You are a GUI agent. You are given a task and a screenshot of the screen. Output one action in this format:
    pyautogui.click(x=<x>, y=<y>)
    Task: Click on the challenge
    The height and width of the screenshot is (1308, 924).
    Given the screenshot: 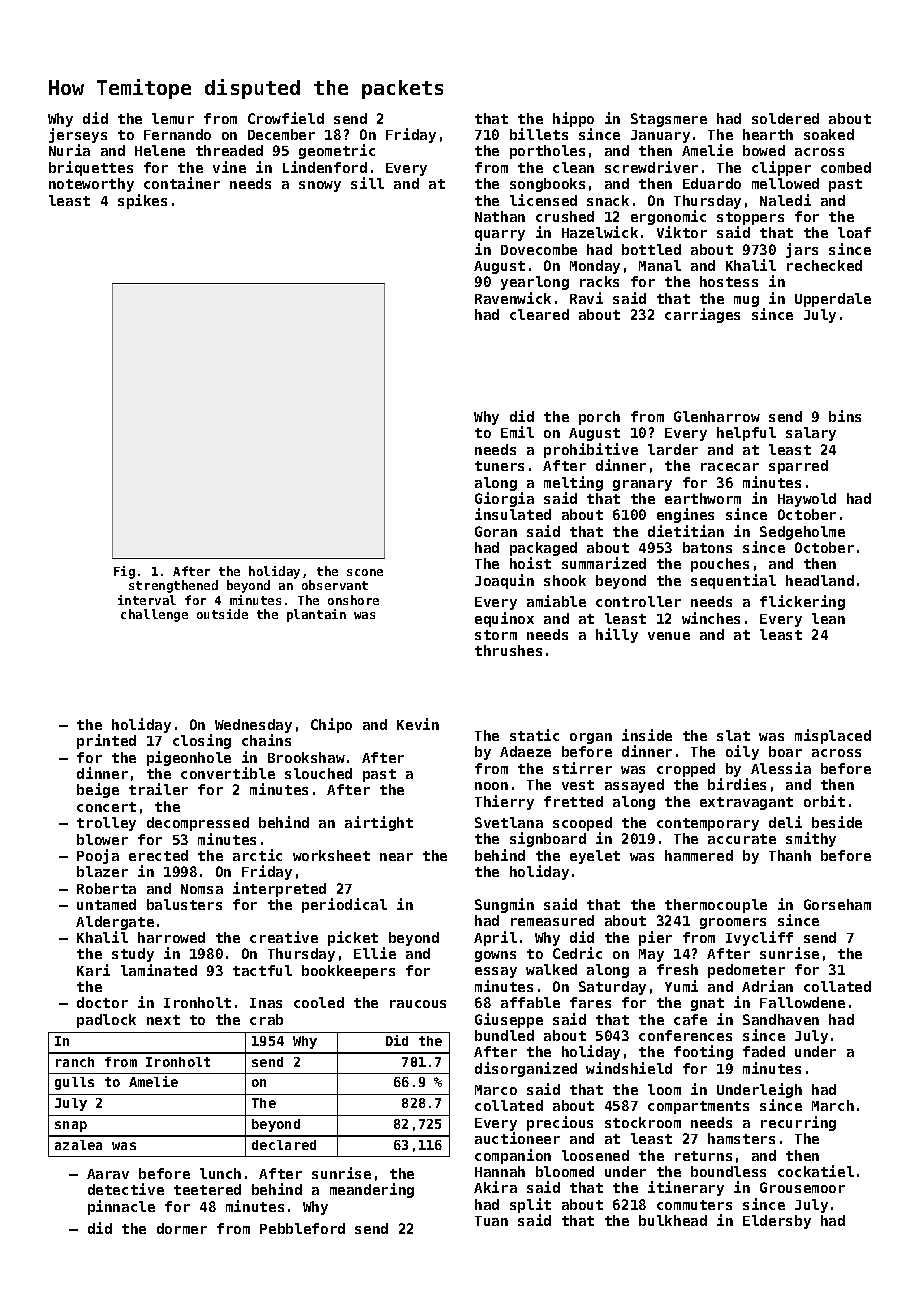 What is the action you would take?
    pyautogui.click(x=154, y=615)
